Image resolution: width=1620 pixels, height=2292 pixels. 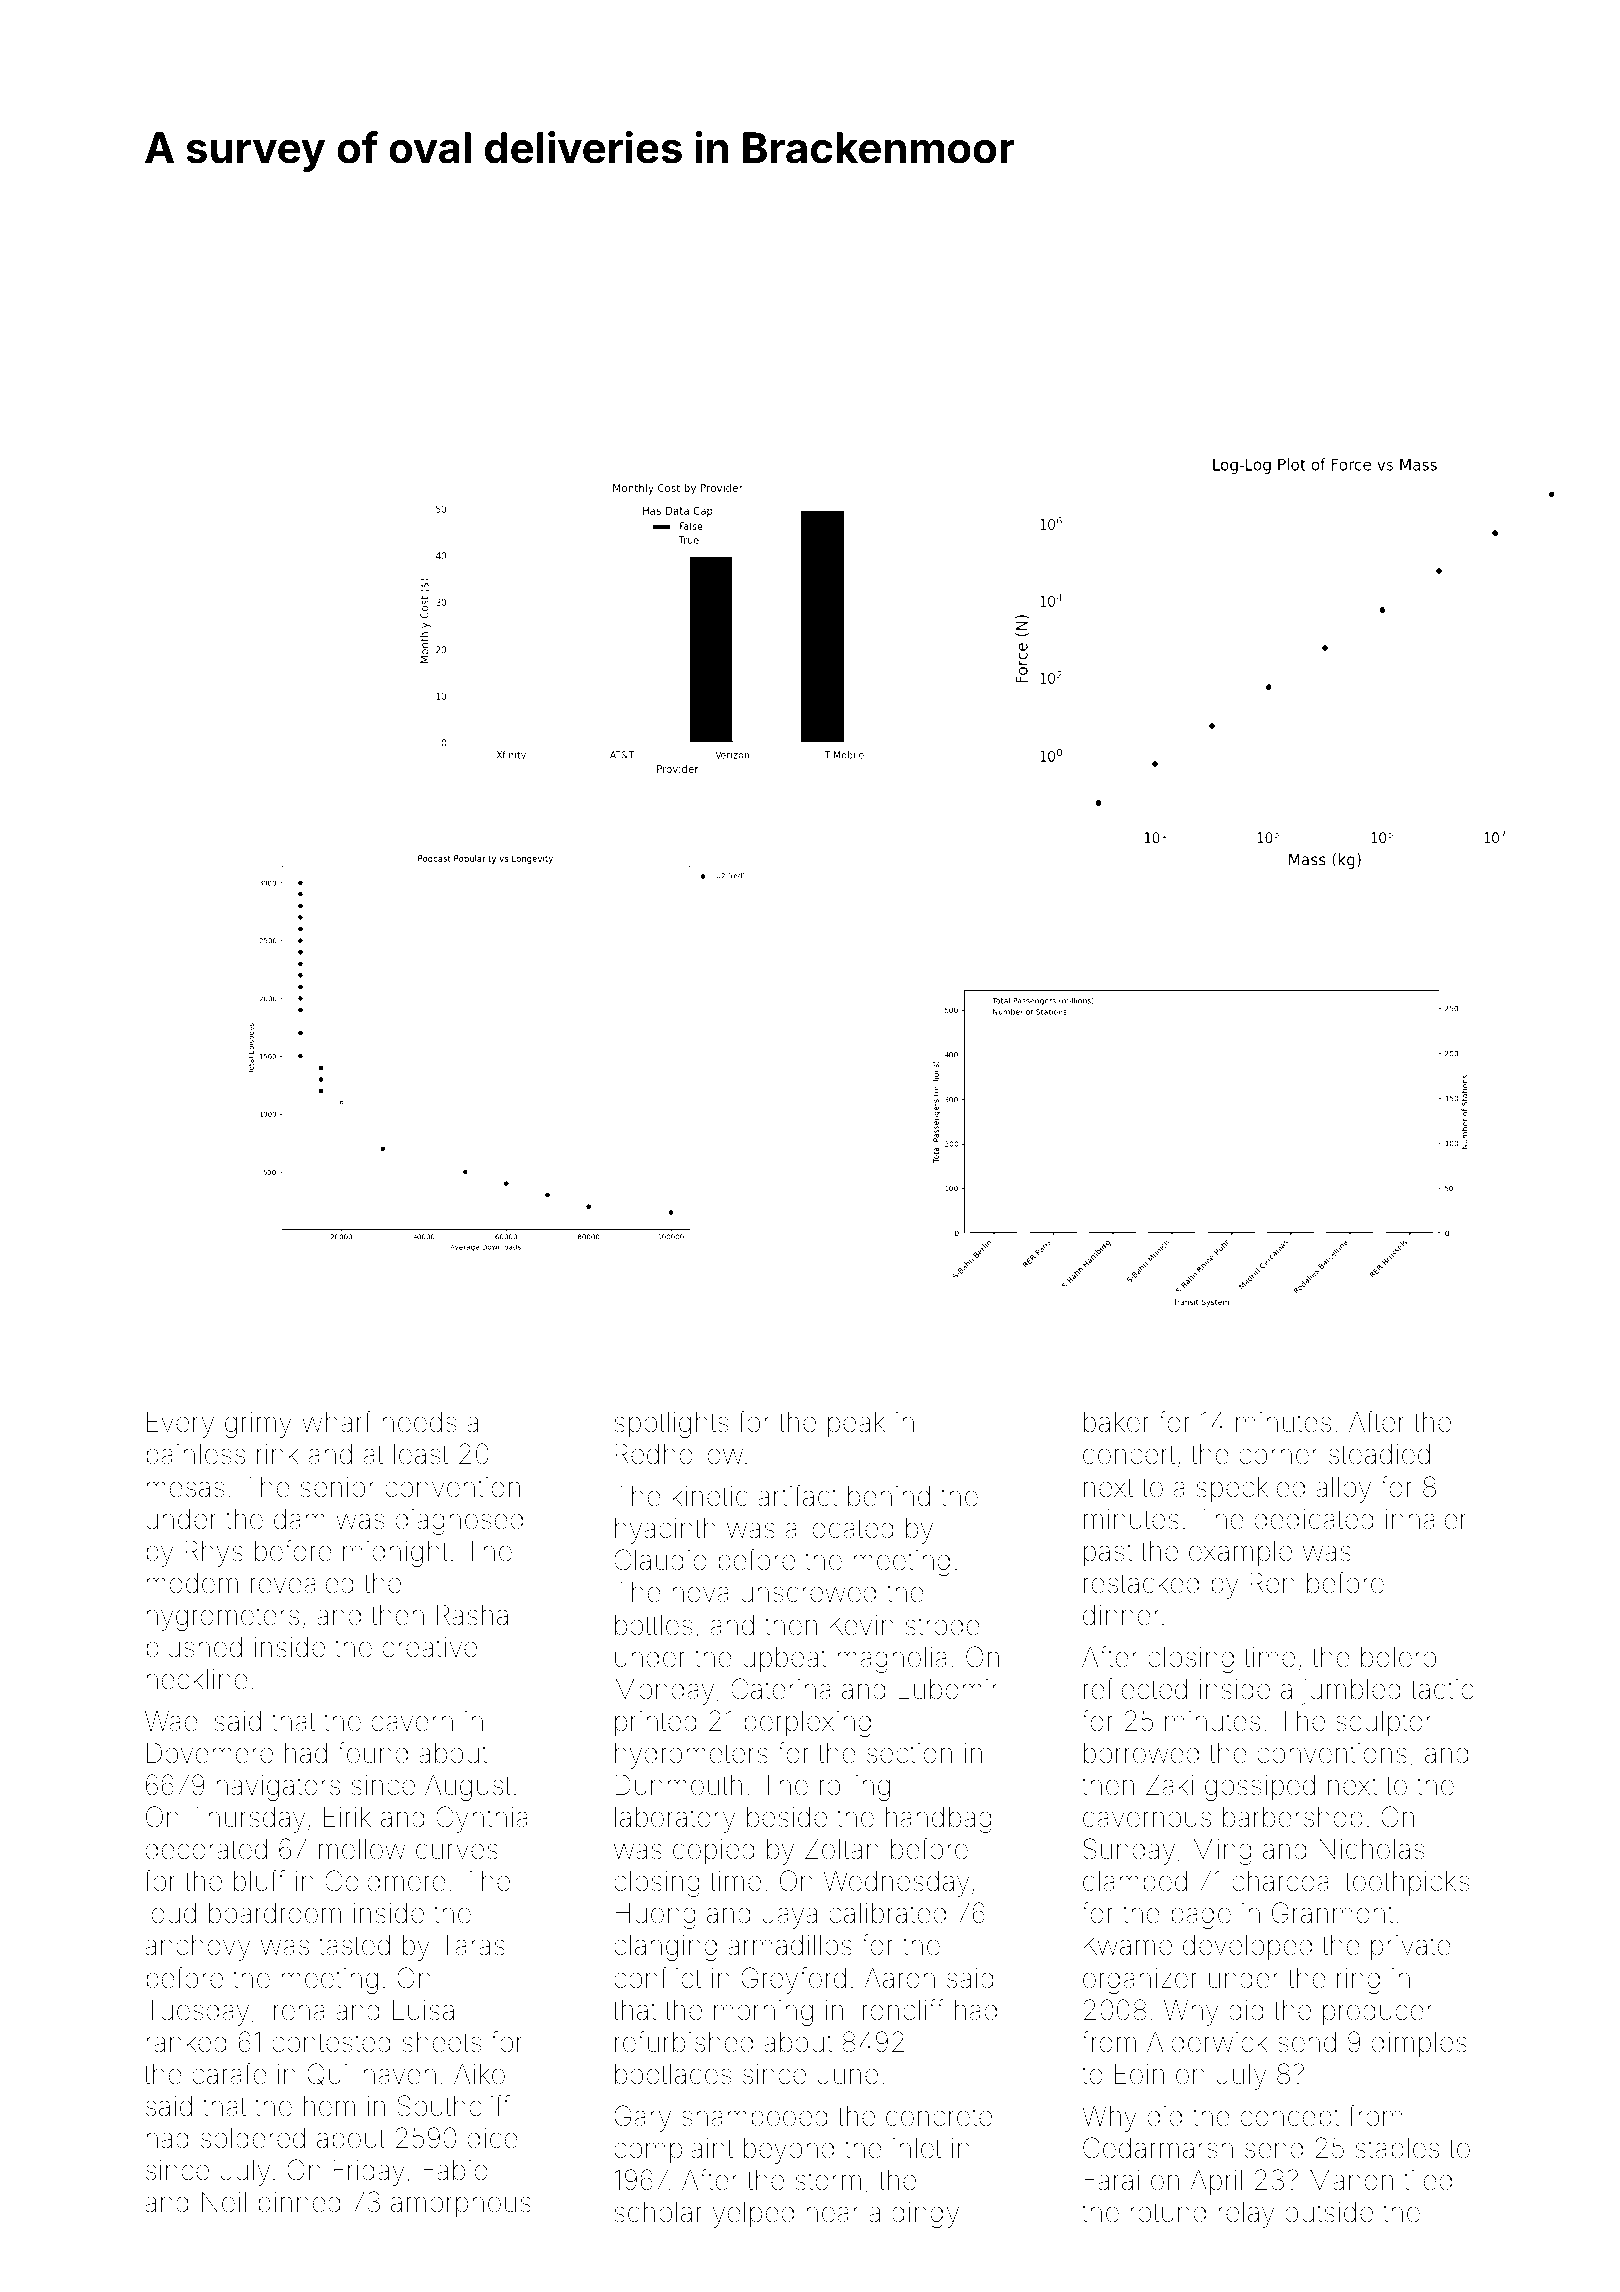 I want to click on steadied, so click(x=1379, y=1454).
